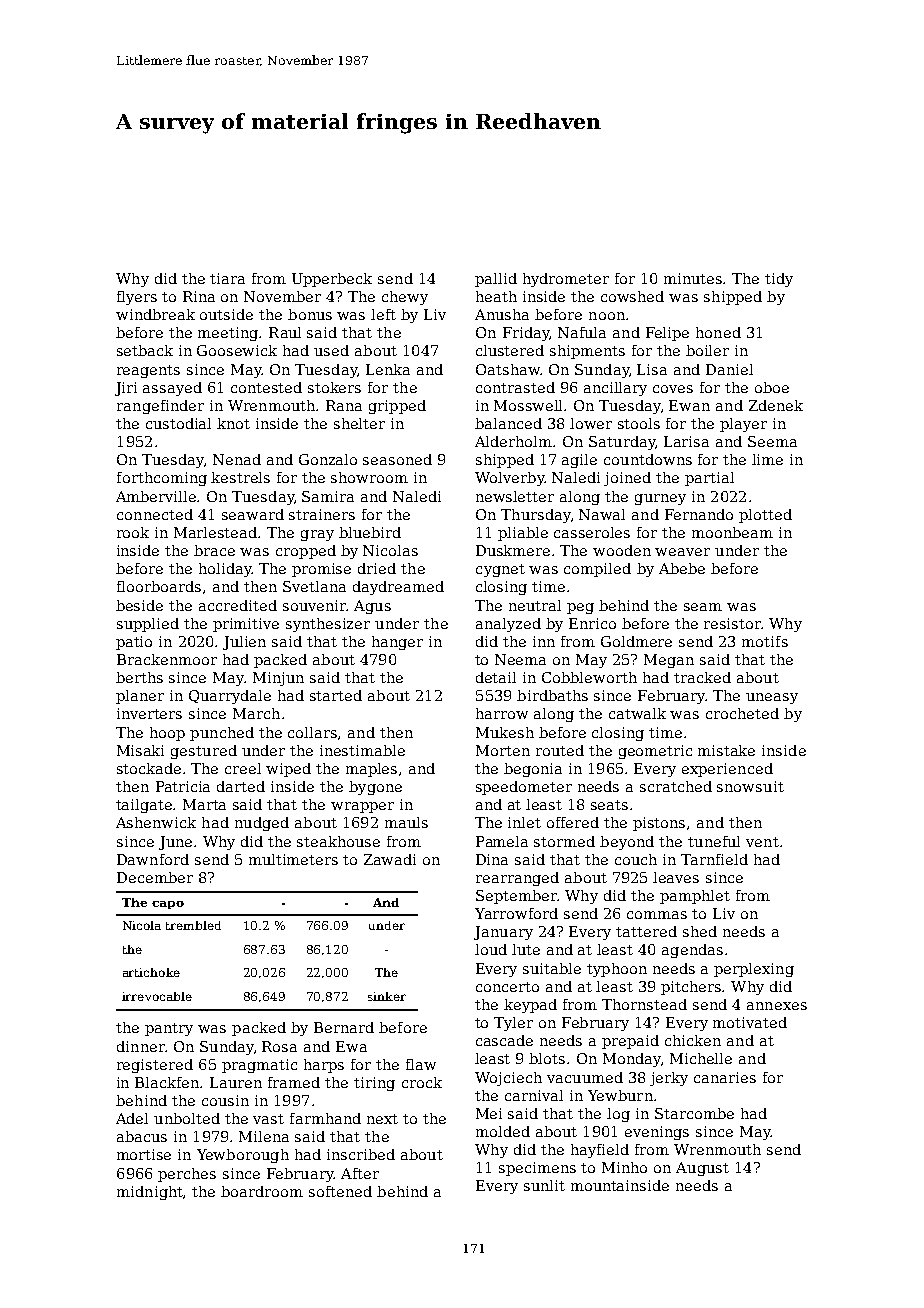 The height and width of the screenshot is (1308, 924). Describe the element at coordinates (779, 280) in the screenshot. I see `tidy` at that location.
